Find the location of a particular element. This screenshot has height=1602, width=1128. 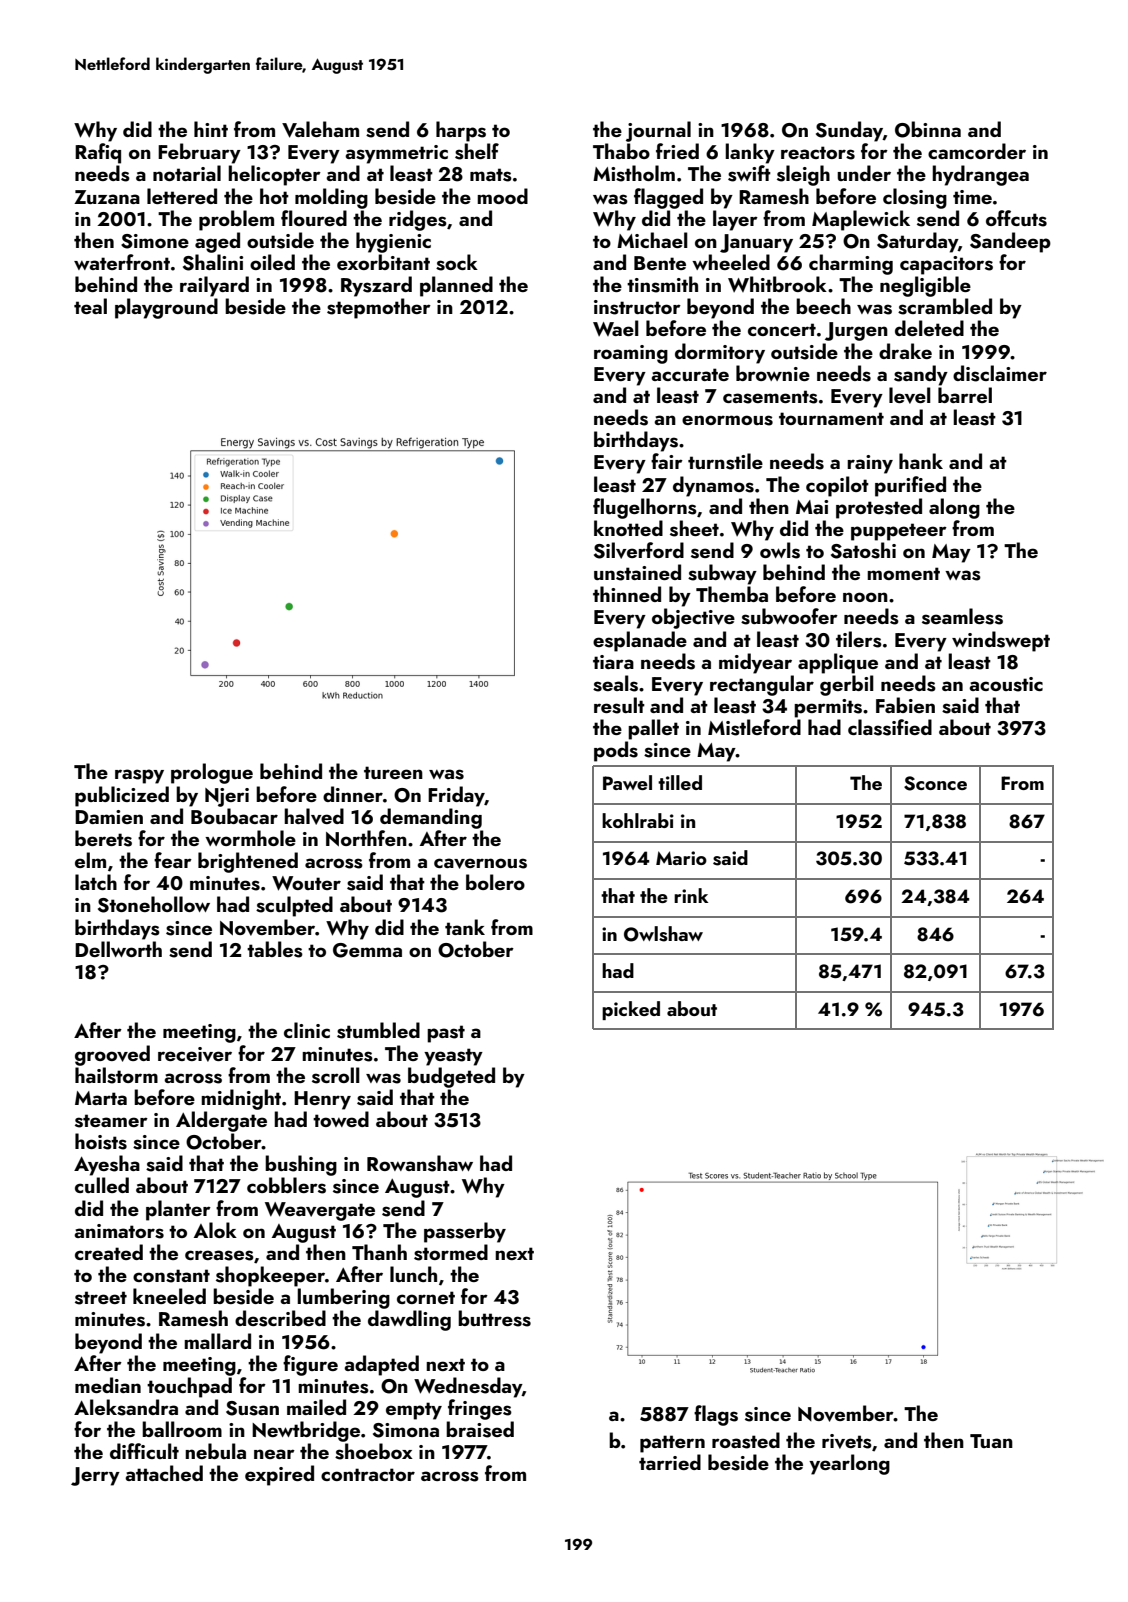

braised is located at coordinates (480, 1429).
